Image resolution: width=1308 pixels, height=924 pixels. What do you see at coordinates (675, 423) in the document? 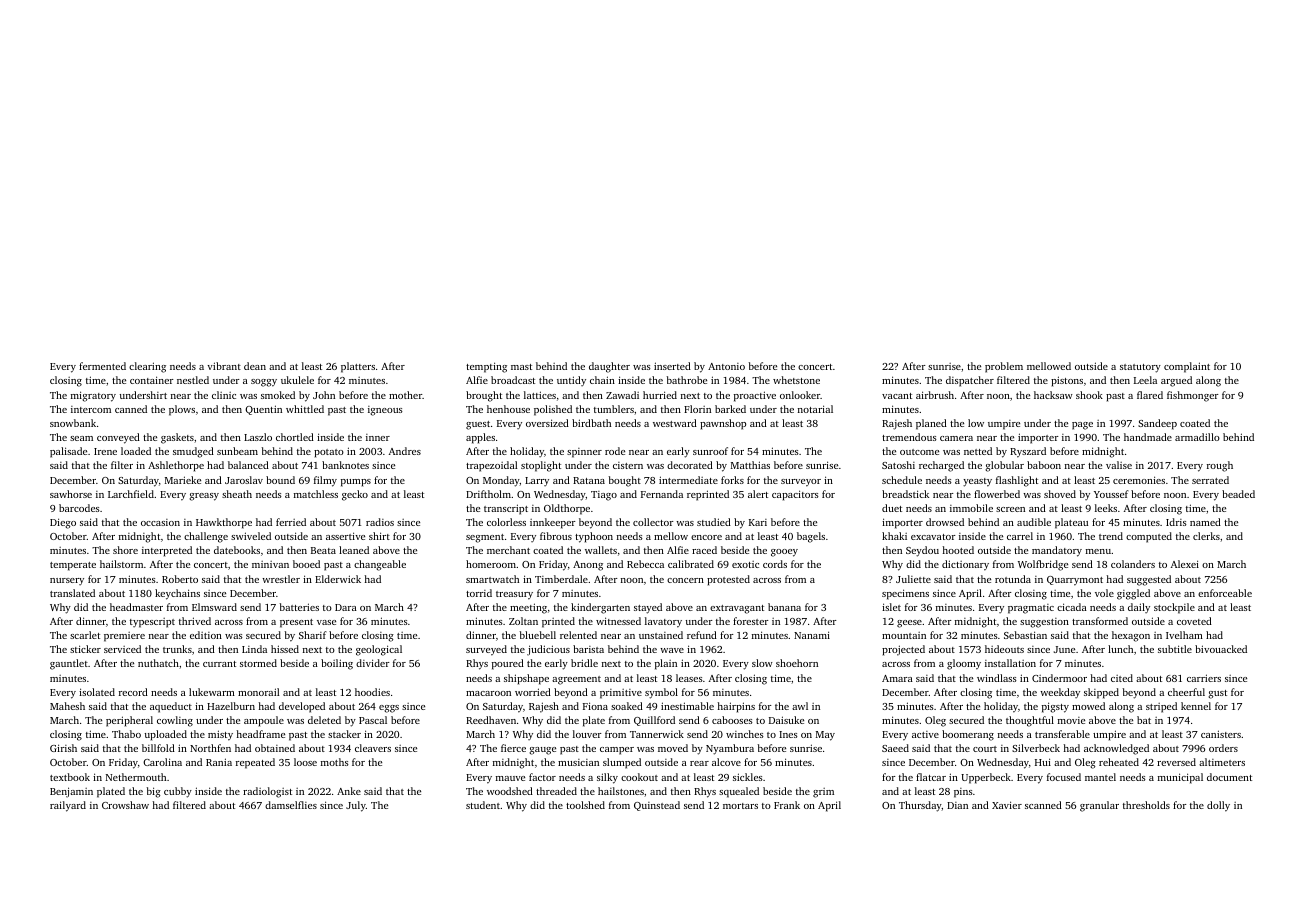
I see `westward` at bounding box center [675, 423].
